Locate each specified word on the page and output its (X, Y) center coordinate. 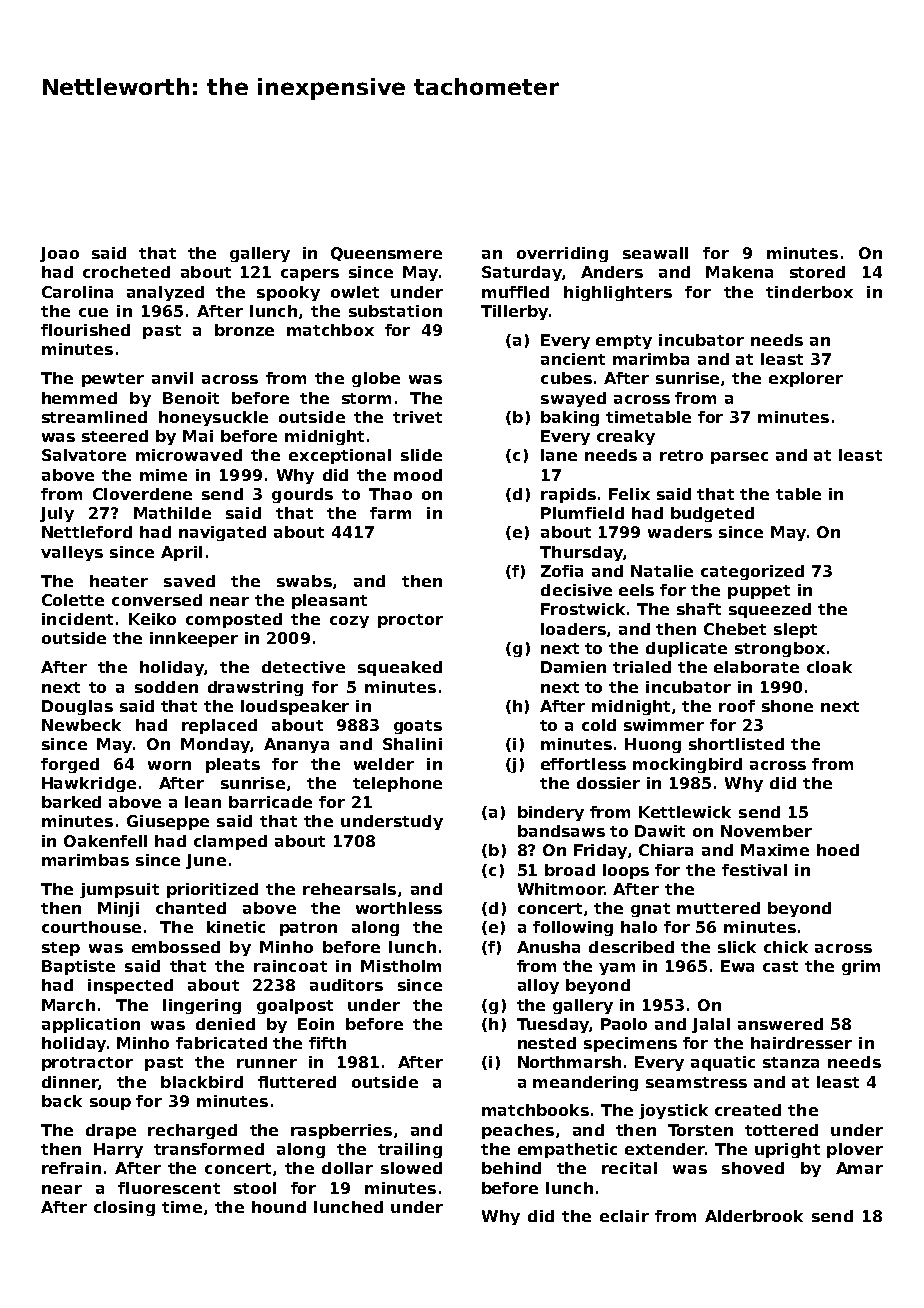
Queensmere (386, 254)
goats (418, 727)
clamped (230, 842)
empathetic (567, 1150)
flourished (85, 330)
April (181, 553)
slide (421, 455)
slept (795, 630)
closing (124, 1208)
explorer (806, 379)
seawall (655, 253)
